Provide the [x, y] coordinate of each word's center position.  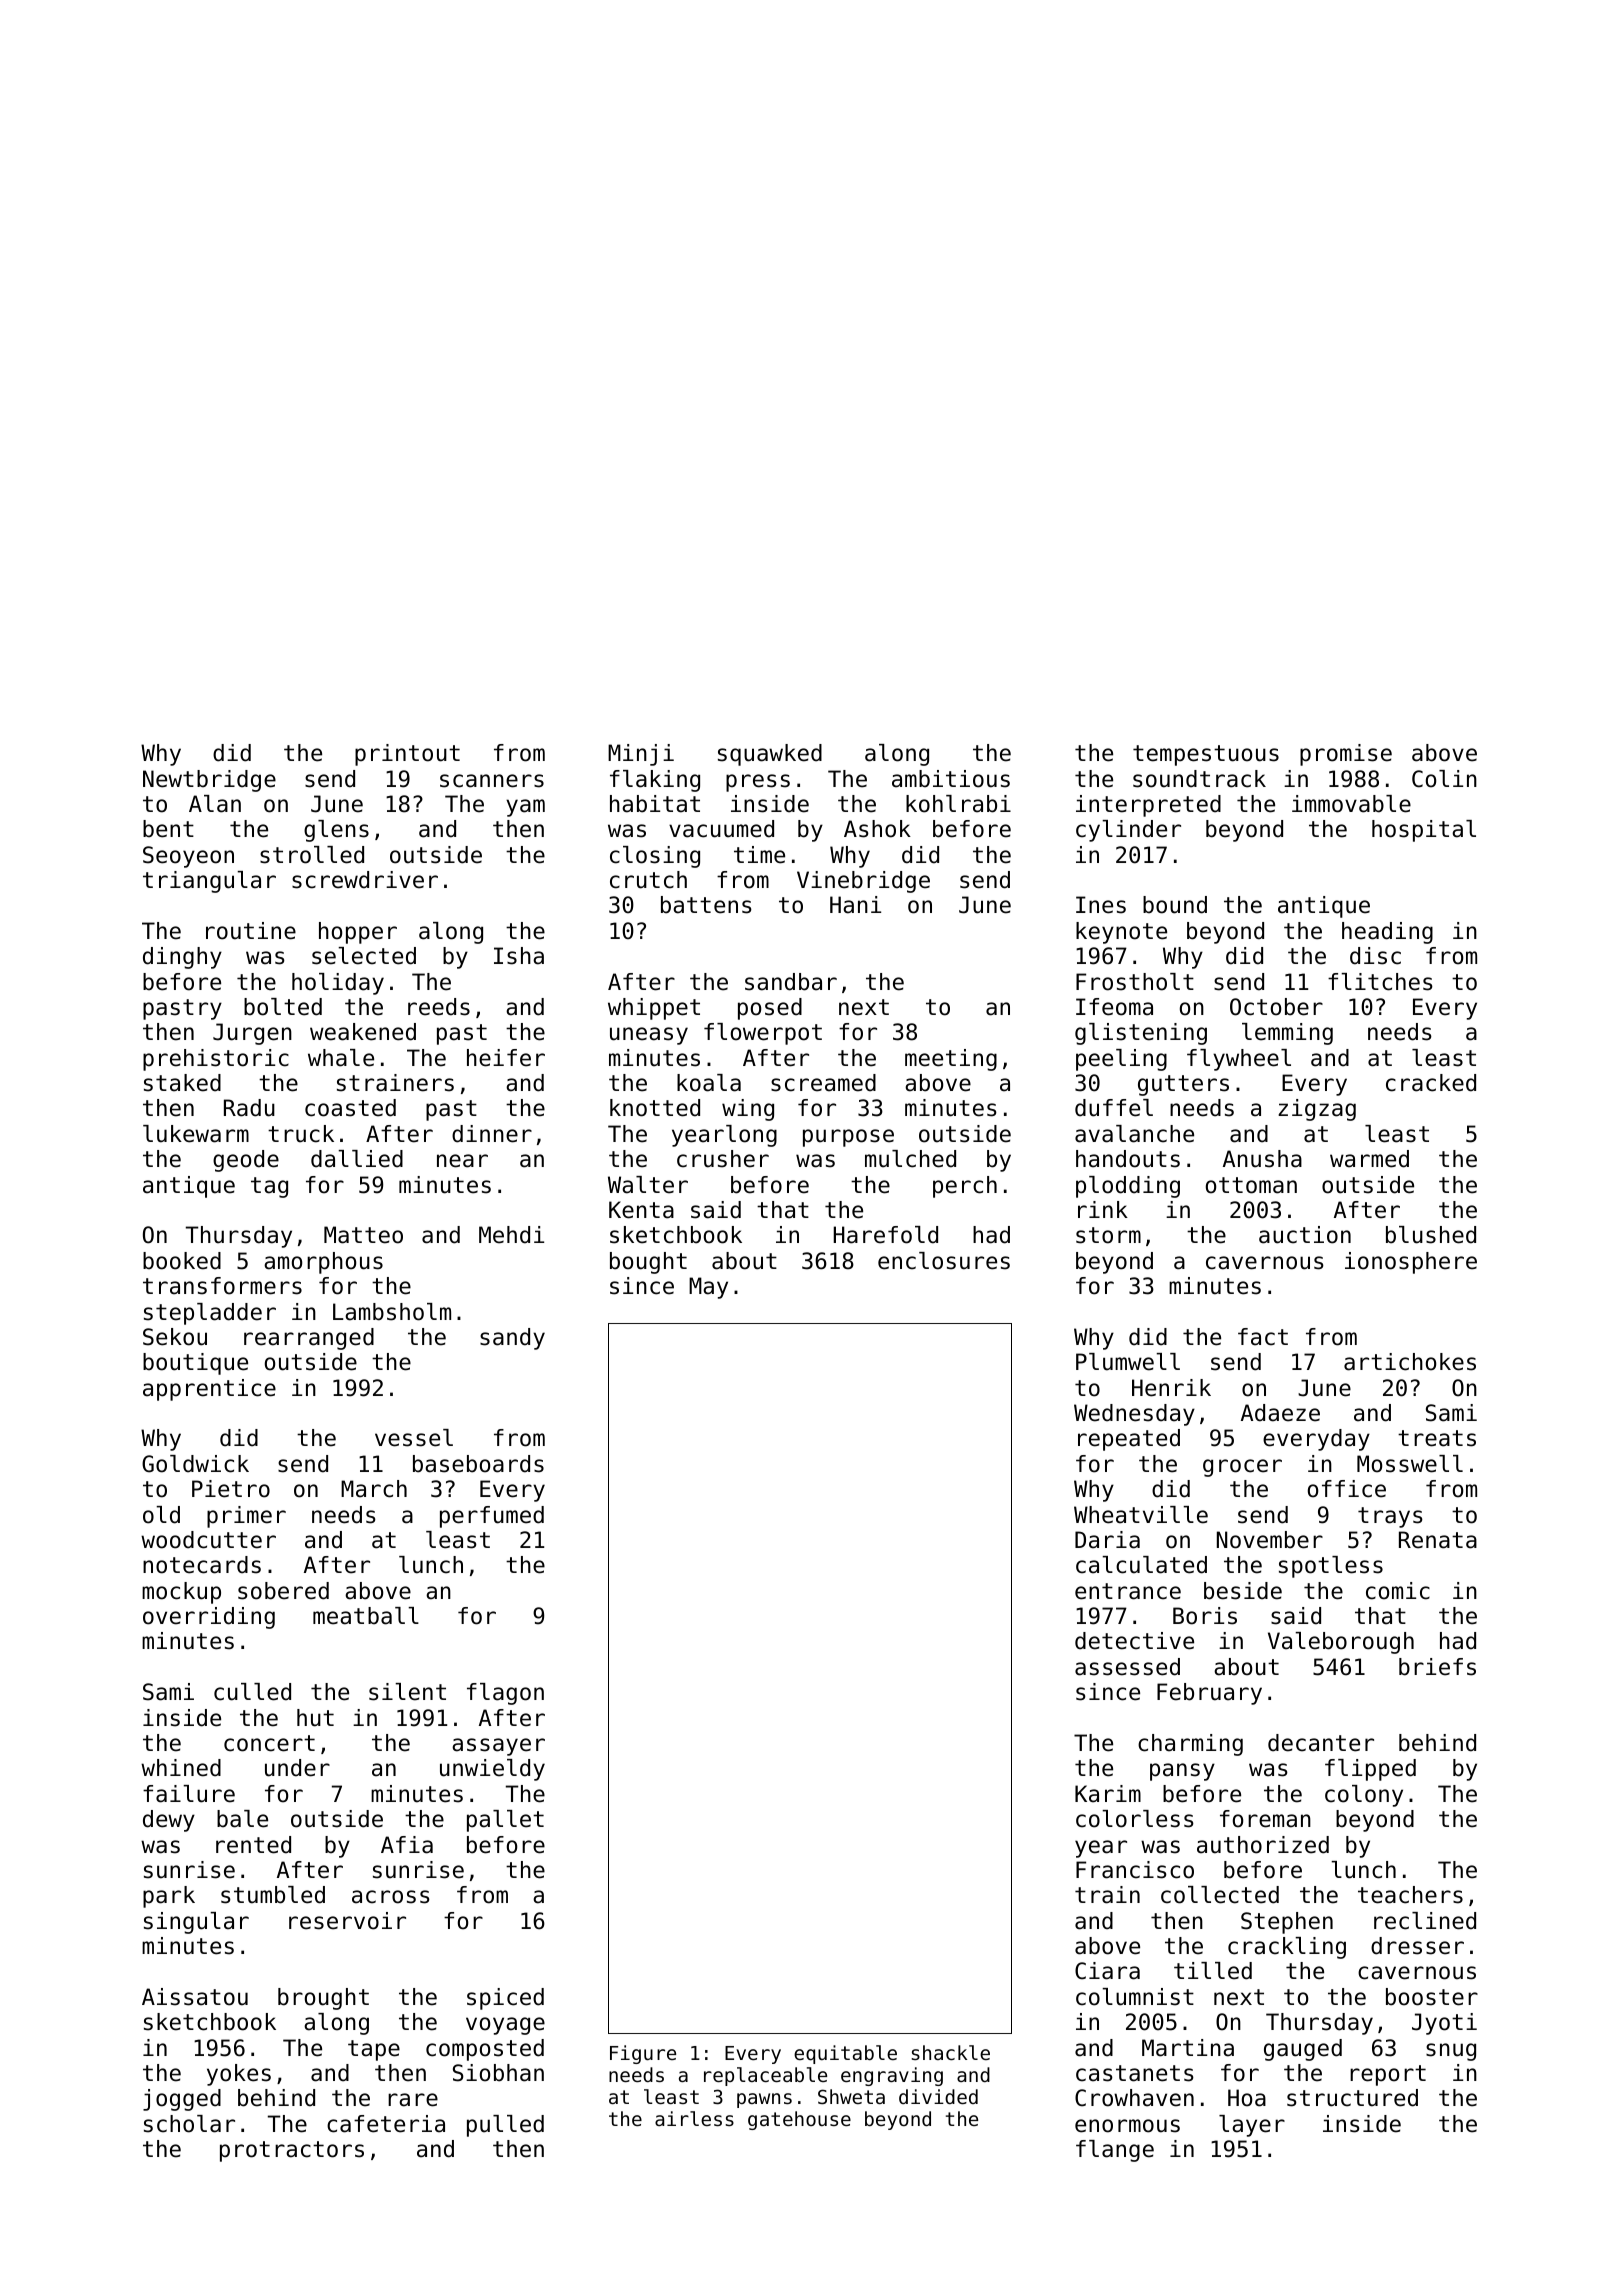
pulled [505, 2126]
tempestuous [1206, 755]
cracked [1431, 1083]
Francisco [1135, 1870]
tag [269, 1187]
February [1209, 1694]
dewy [169, 1821]
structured [1352, 2098]
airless [694, 2118]
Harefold [885, 1235]
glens [336, 831]
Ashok [877, 829]
